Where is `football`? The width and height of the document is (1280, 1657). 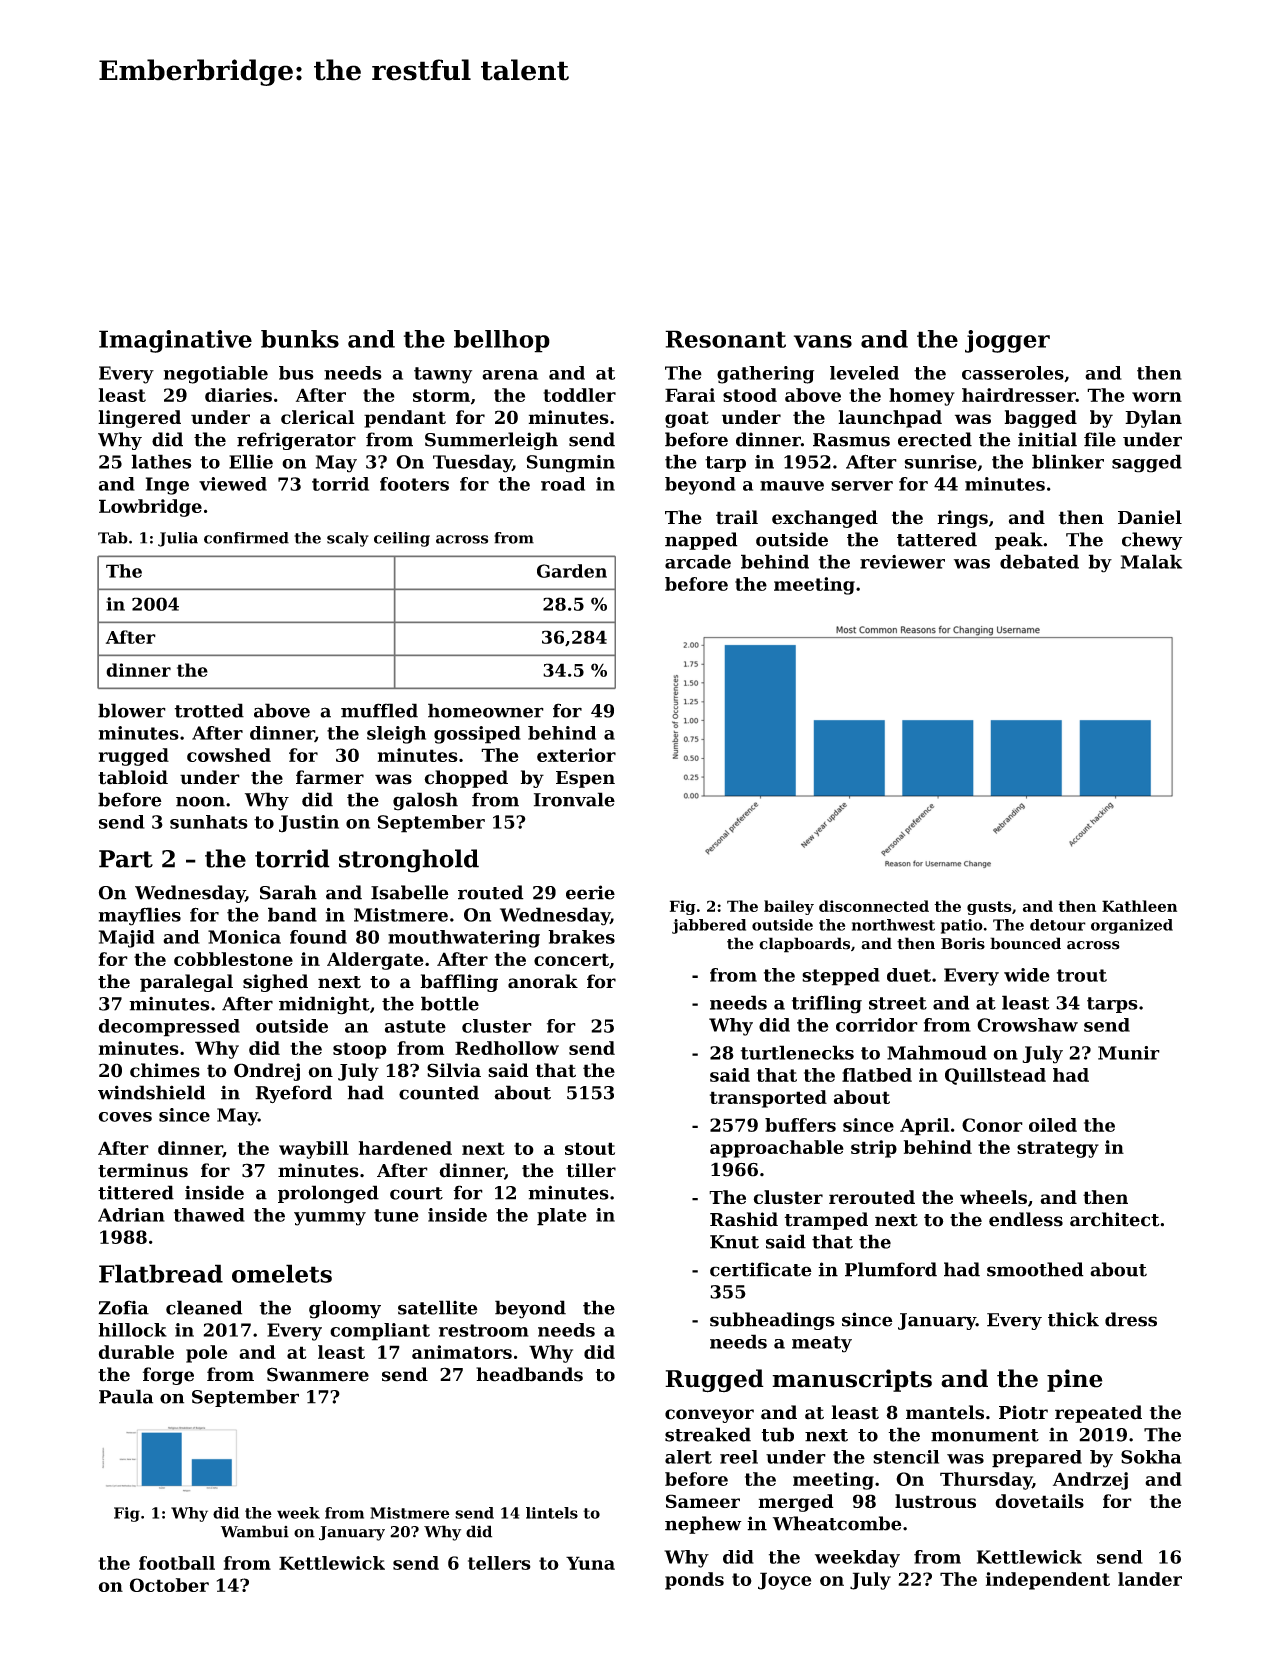
football is located at coordinates (177, 1563).
